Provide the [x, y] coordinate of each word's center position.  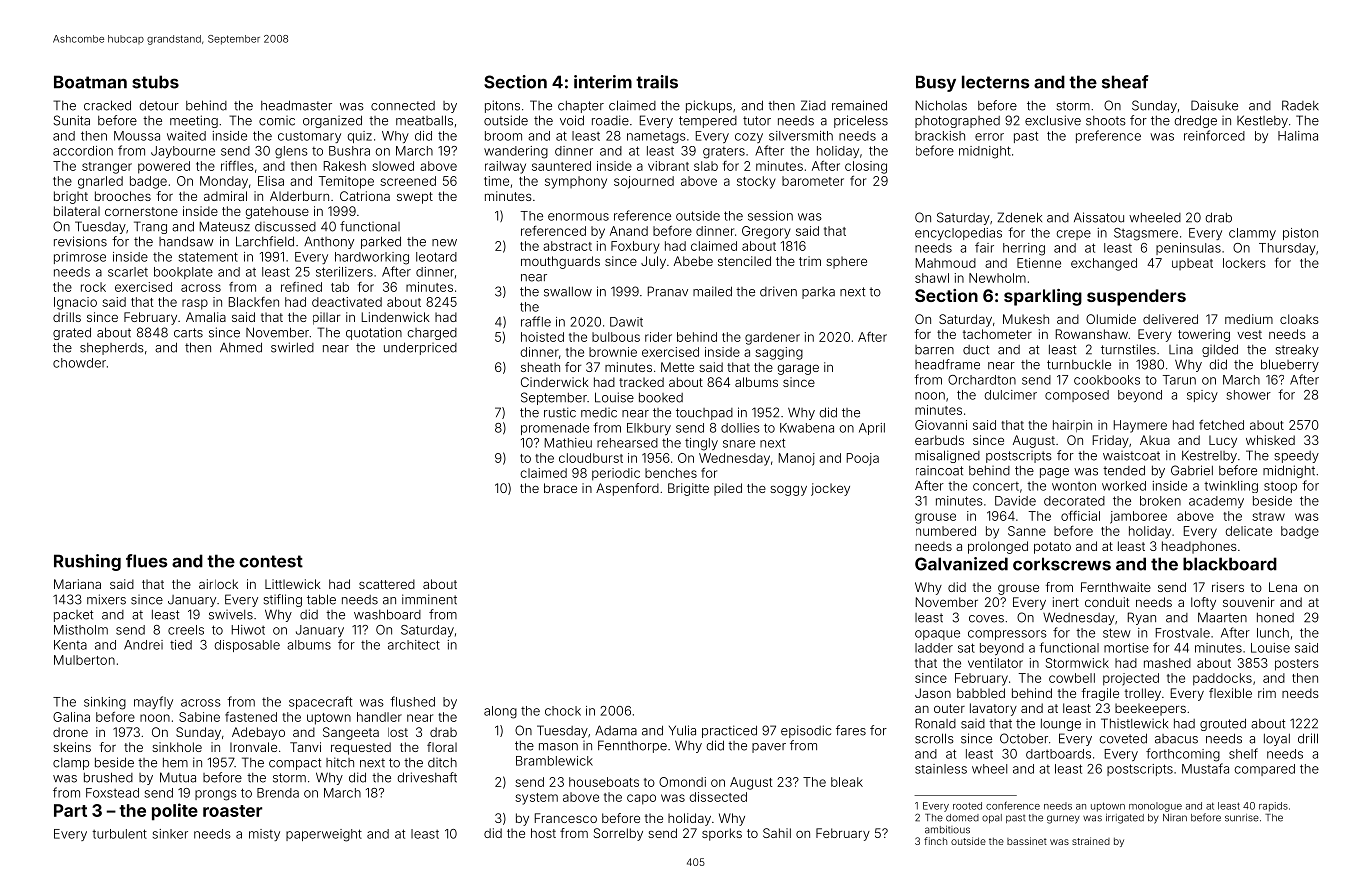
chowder [79, 363]
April [872, 429]
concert [996, 486]
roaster [232, 811]
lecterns [996, 82]
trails [657, 82]
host [543, 833]
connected [403, 106]
